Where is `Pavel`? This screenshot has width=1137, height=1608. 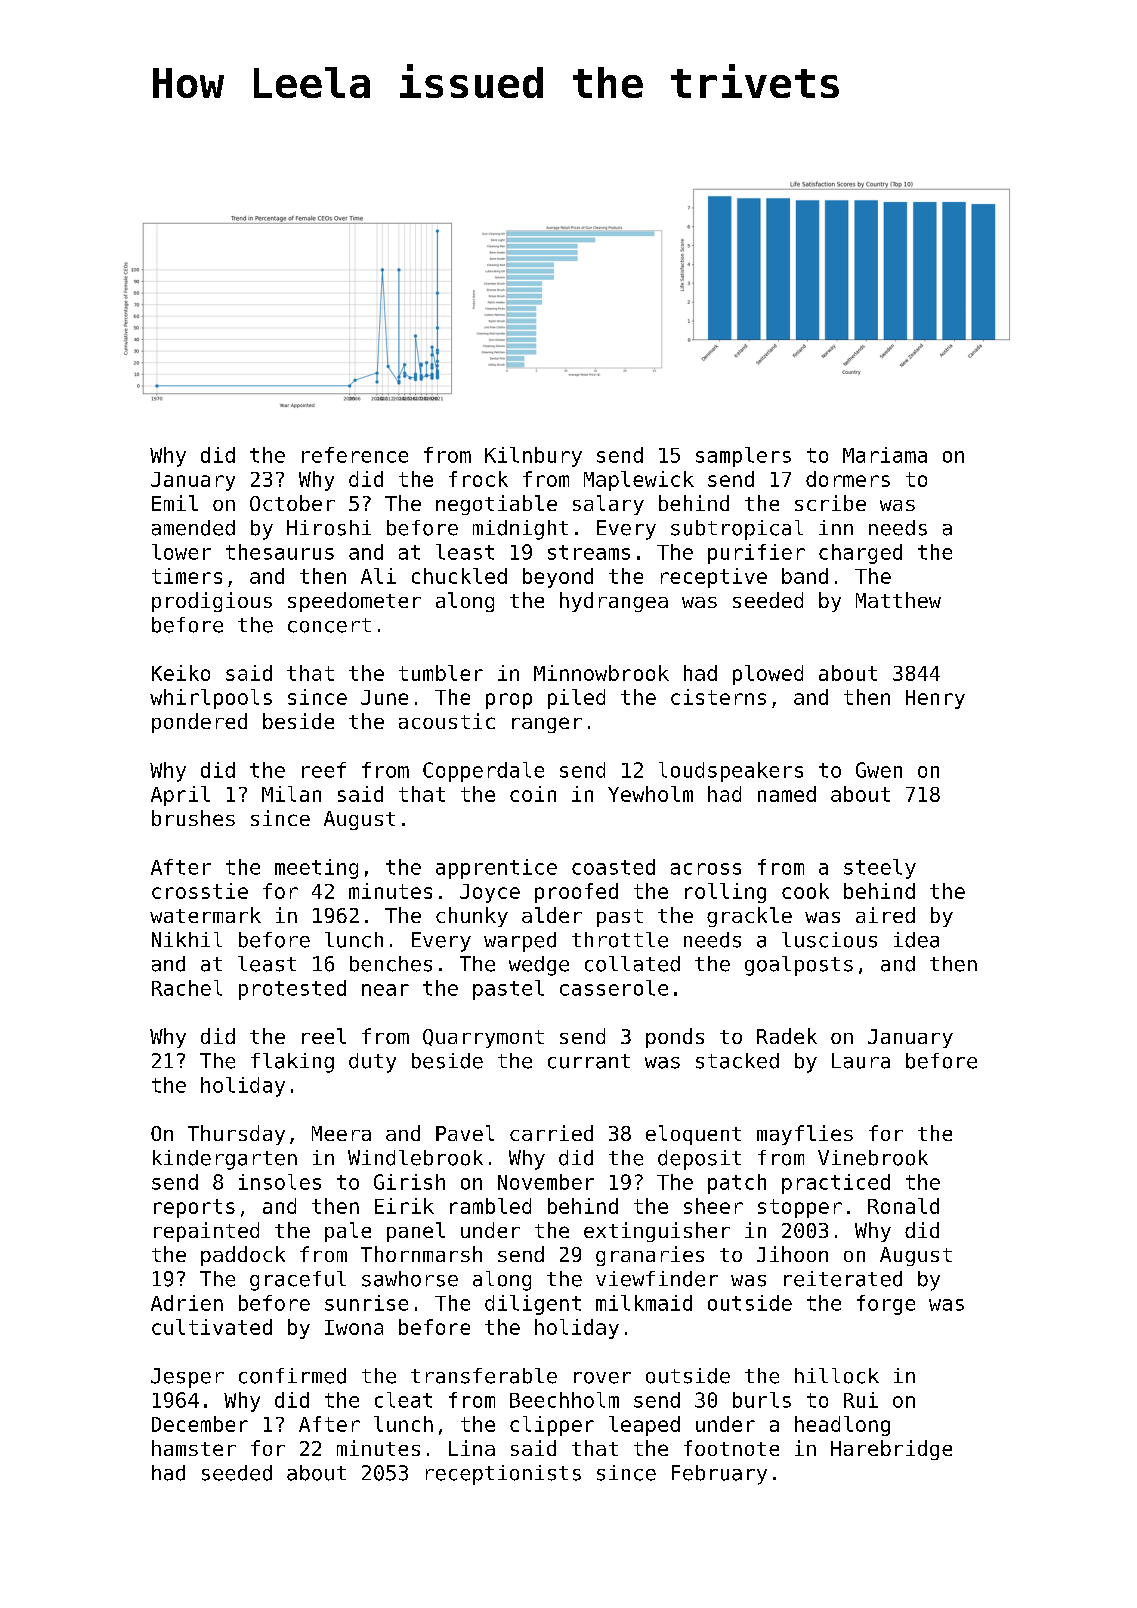
Pavel is located at coordinates (465, 1133).
